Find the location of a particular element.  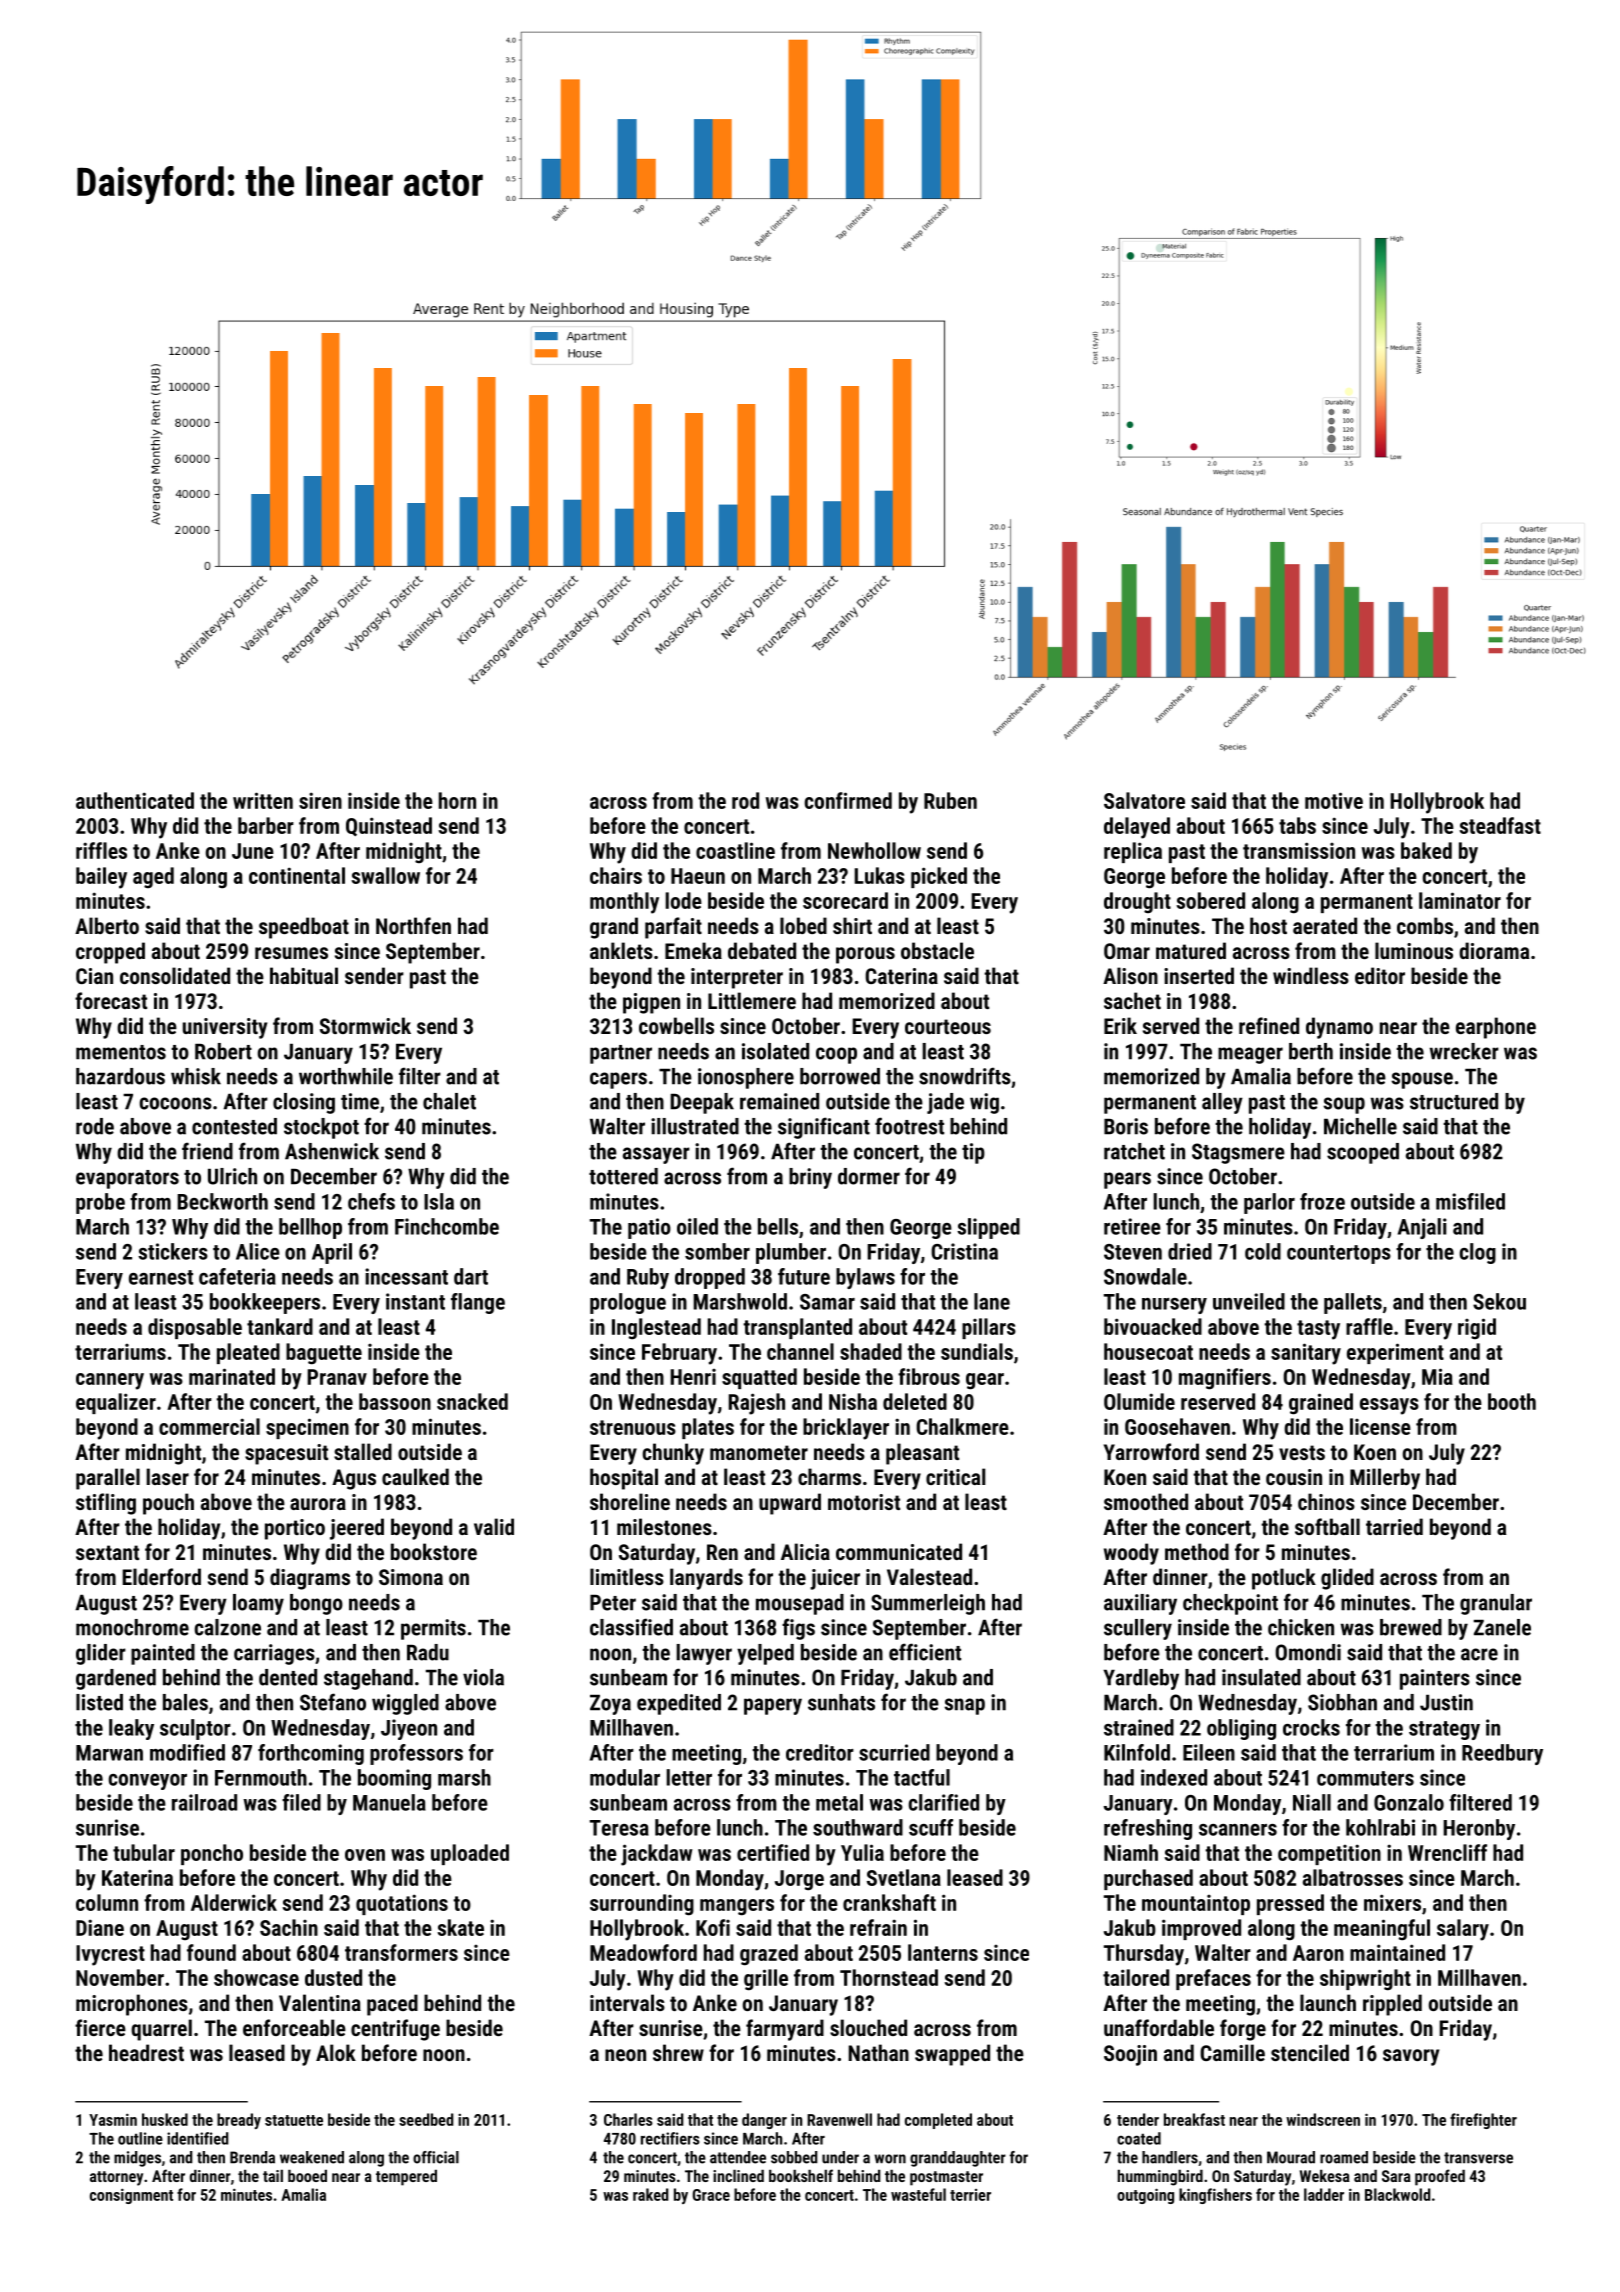

riffles is located at coordinates (101, 850).
